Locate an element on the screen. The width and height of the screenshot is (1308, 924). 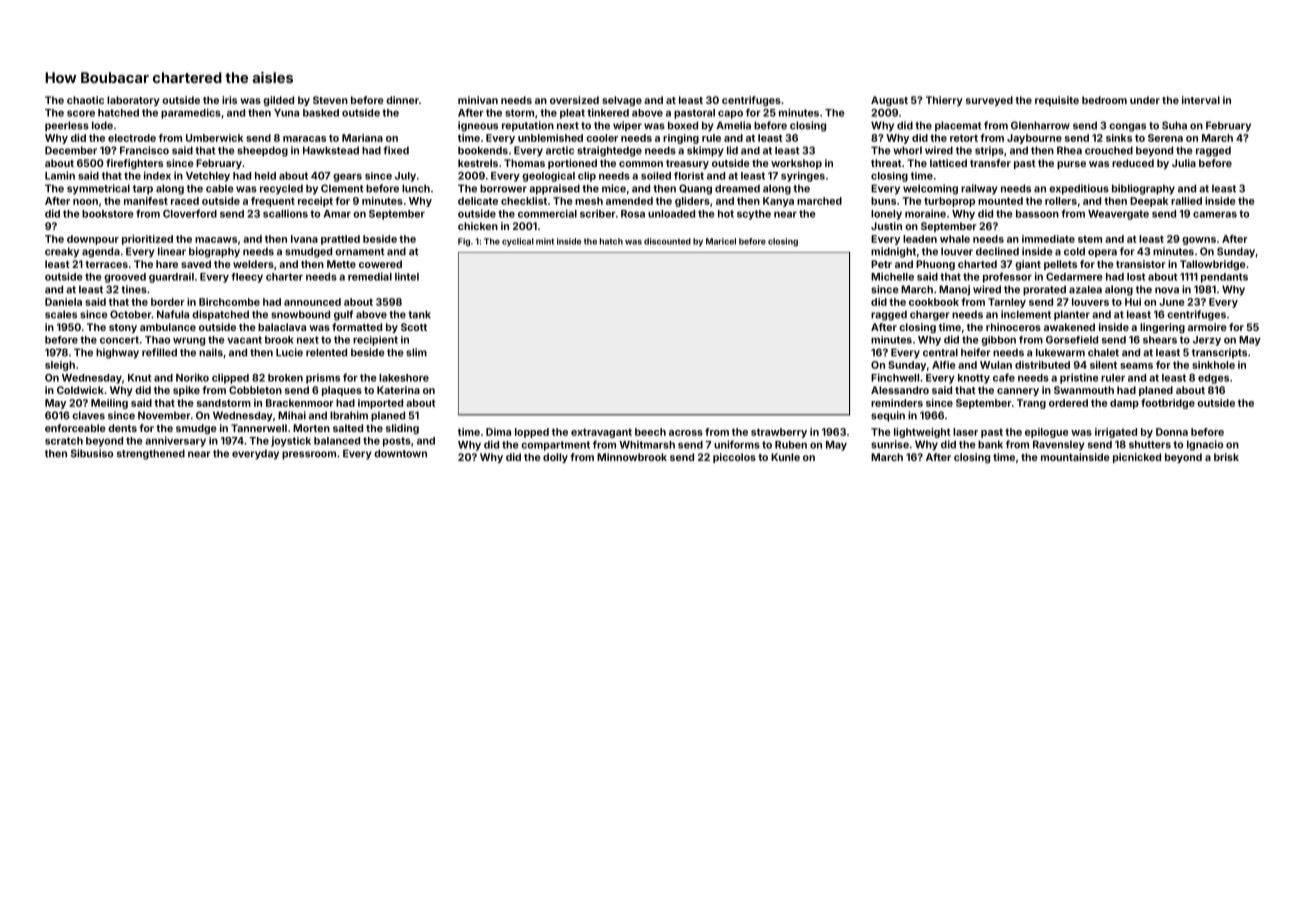
Yuna is located at coordinates (286, 113).
